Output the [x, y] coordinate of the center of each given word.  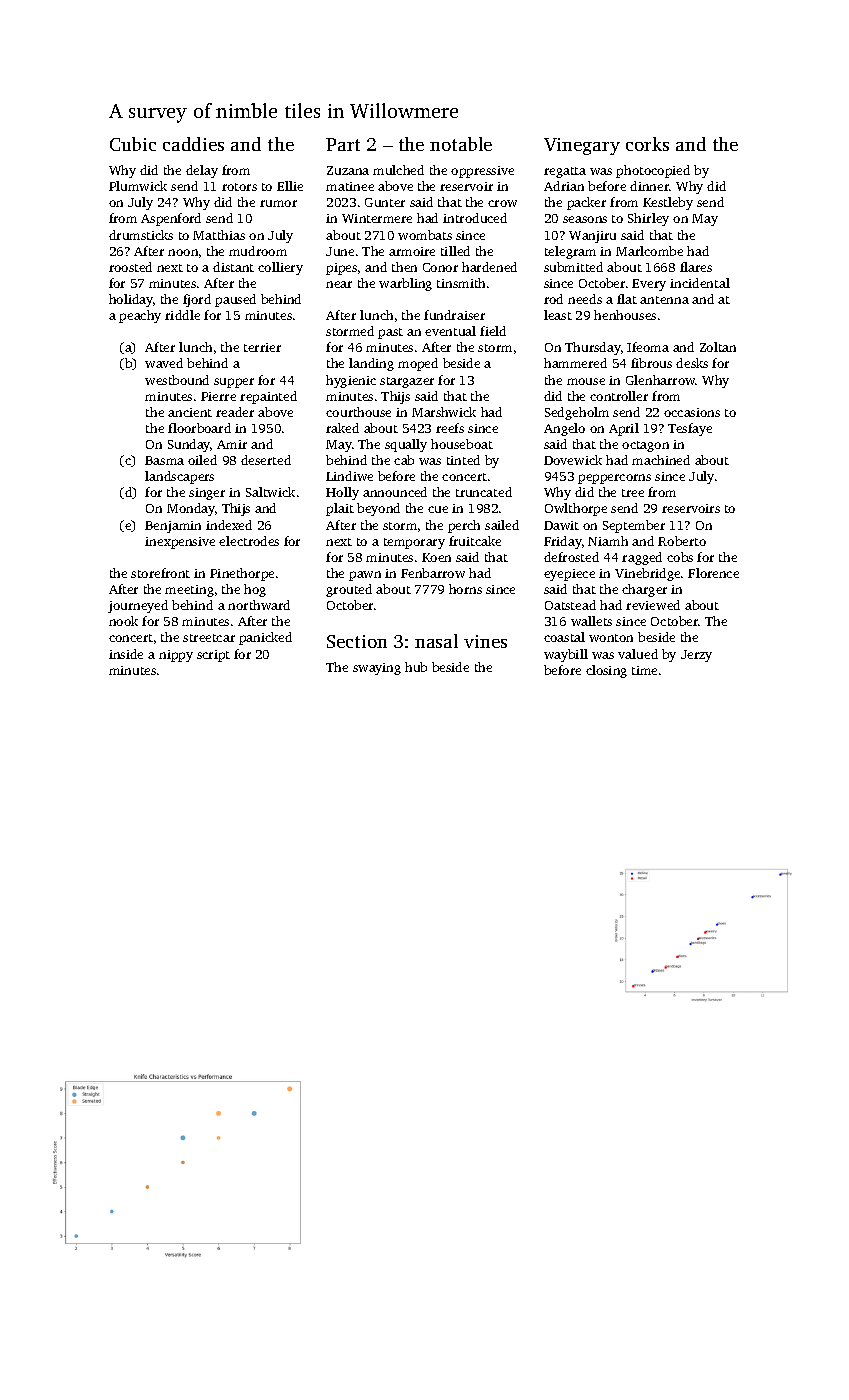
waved [164, 363]
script [213, 656]
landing [371, 364]
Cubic [133, 144]
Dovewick [573, 460]
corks [647, 144]
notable [461, 144]
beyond [378, 509]
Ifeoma [648, 347]
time [644, 670]
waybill [566, 655]
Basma [164, 460]
